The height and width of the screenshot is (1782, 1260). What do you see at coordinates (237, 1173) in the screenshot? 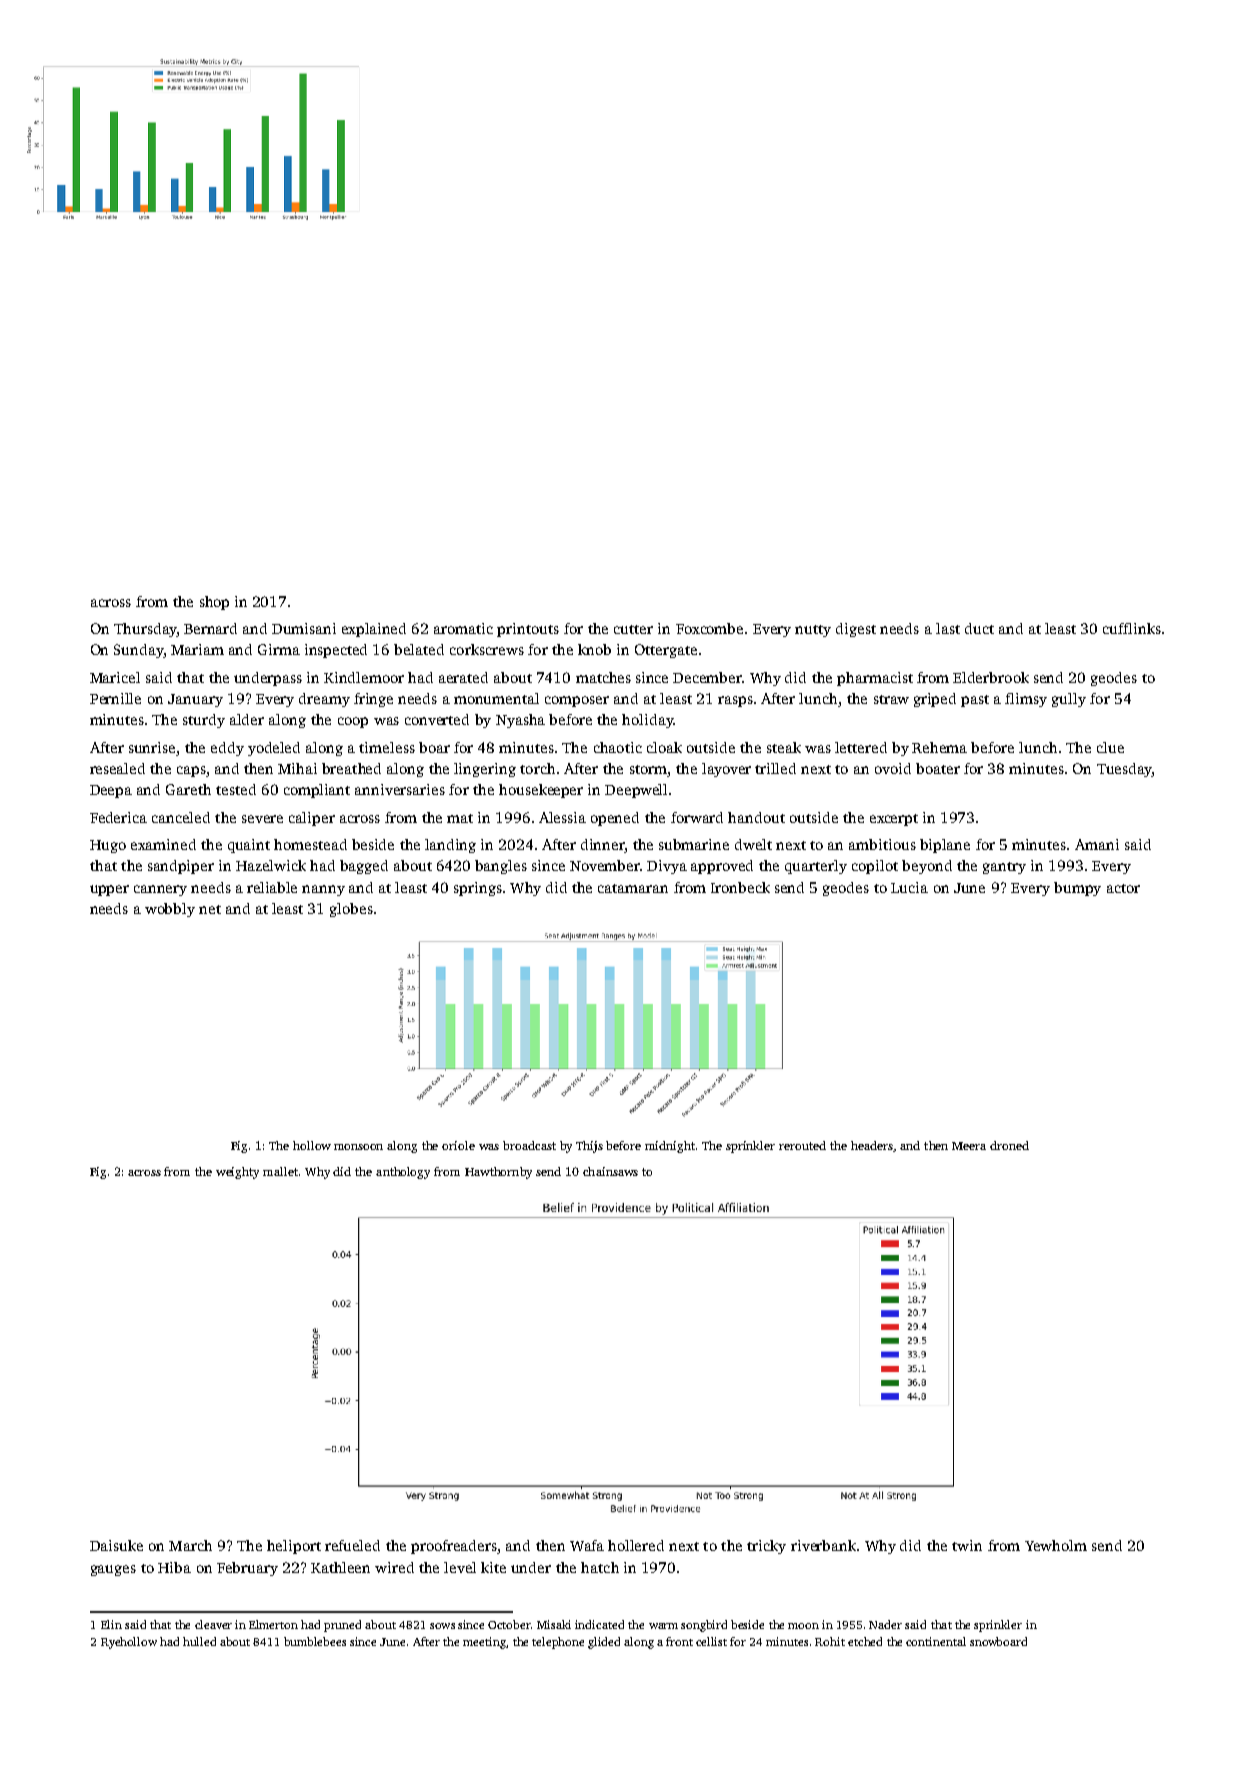
I see `weighty` at bounding box center [237, 1173].
